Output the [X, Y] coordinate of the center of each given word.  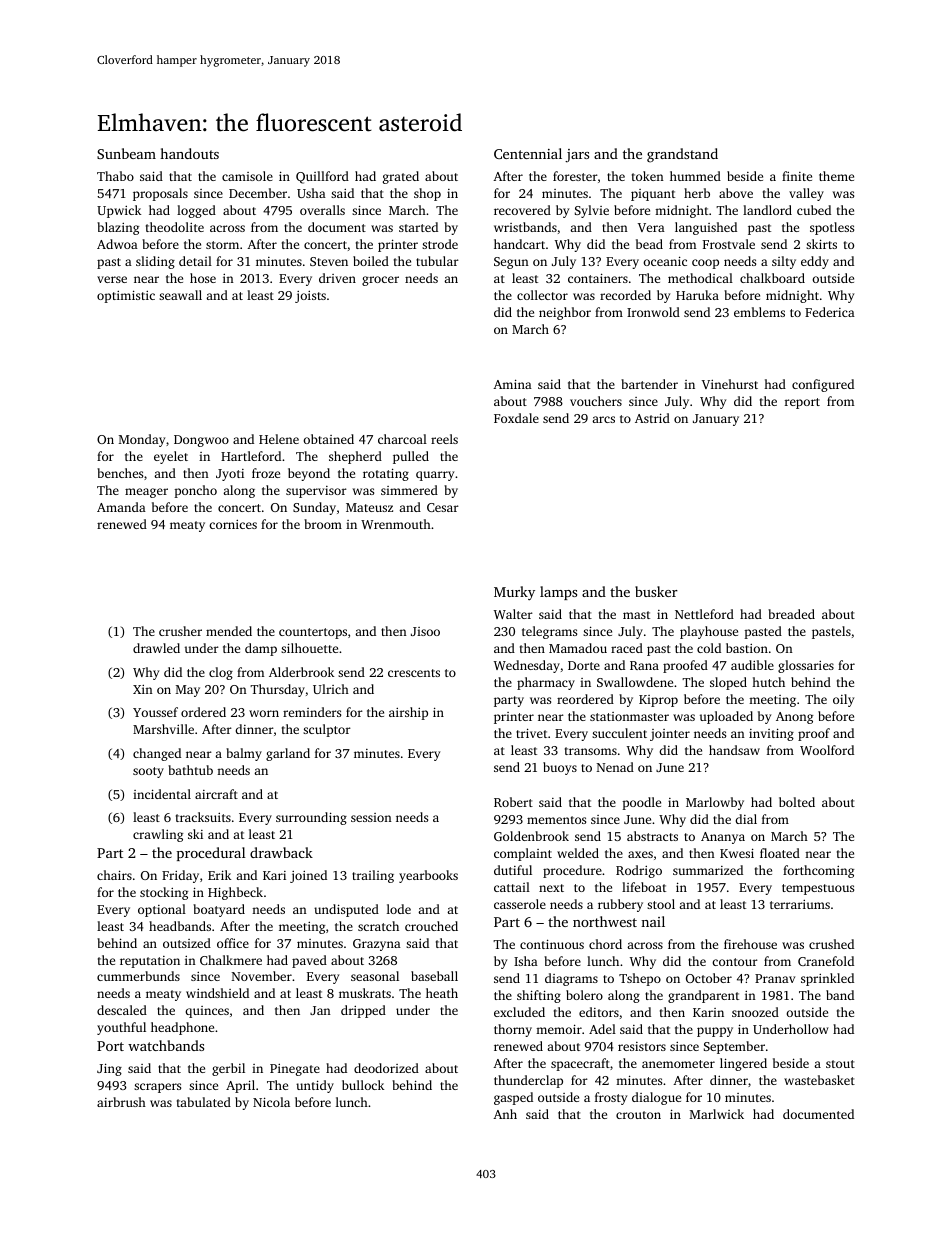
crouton [638, 1115]
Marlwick [717, 1114]
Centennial [528, 153]
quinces [207, 1012]
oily [843, 700]
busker [656, 591]
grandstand [682, 155]
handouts [189, 153]
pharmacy [546, 683]
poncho [195, 491]
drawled [156, 648]
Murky [514, 593]
